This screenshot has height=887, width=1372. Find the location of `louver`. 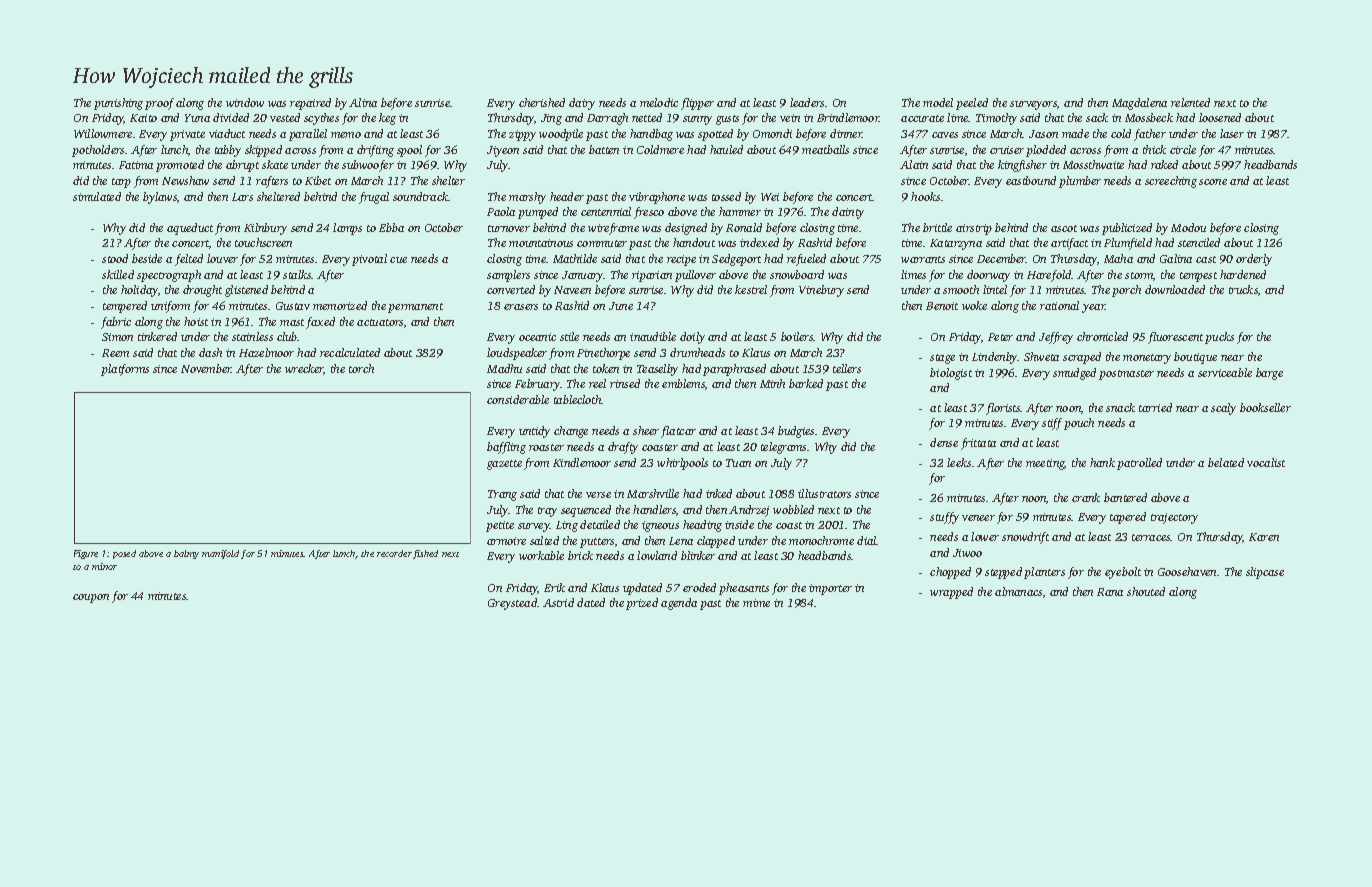

louver is located at coordinates (222, 258).
